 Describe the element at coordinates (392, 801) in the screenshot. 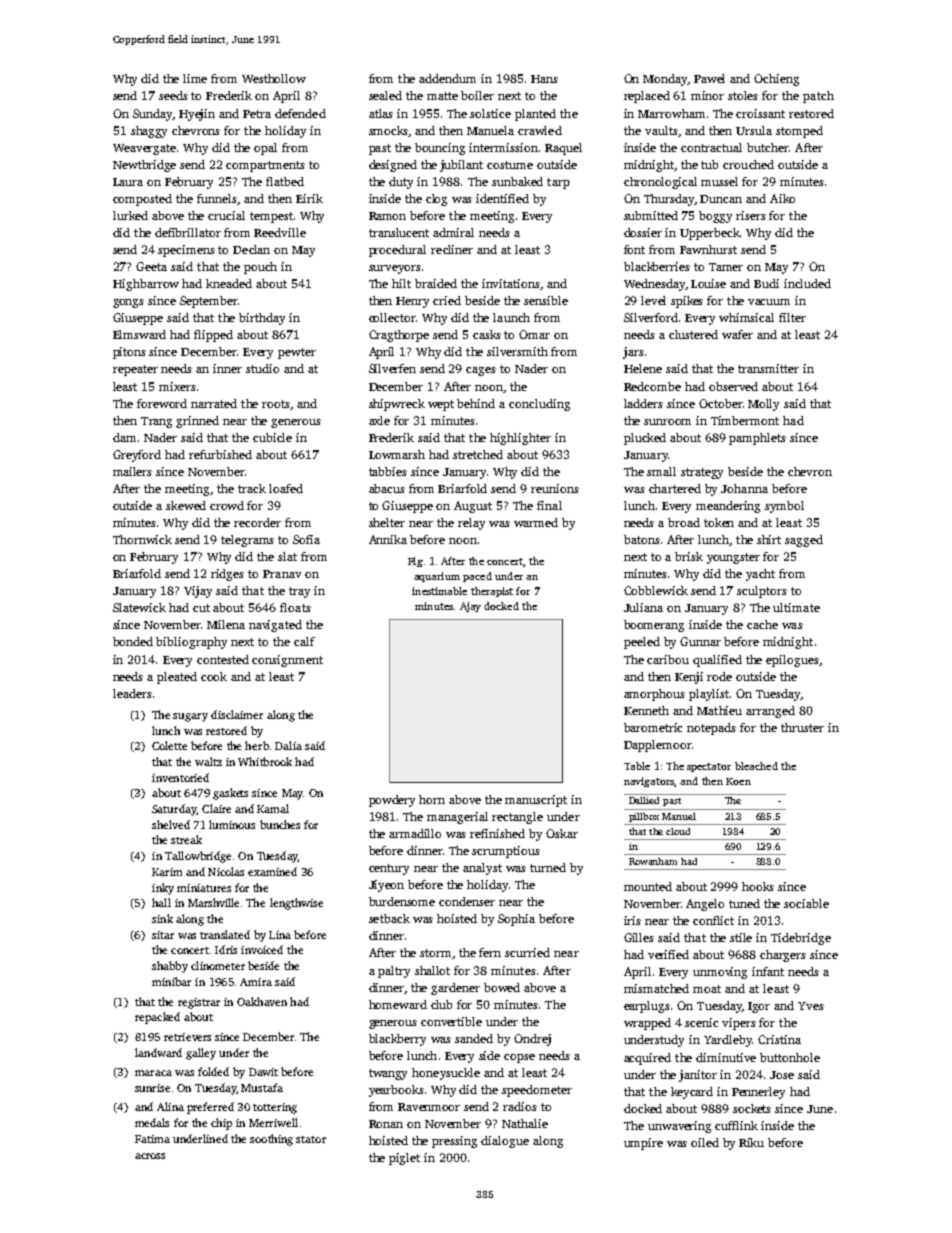

I see `powdery` at that location.
